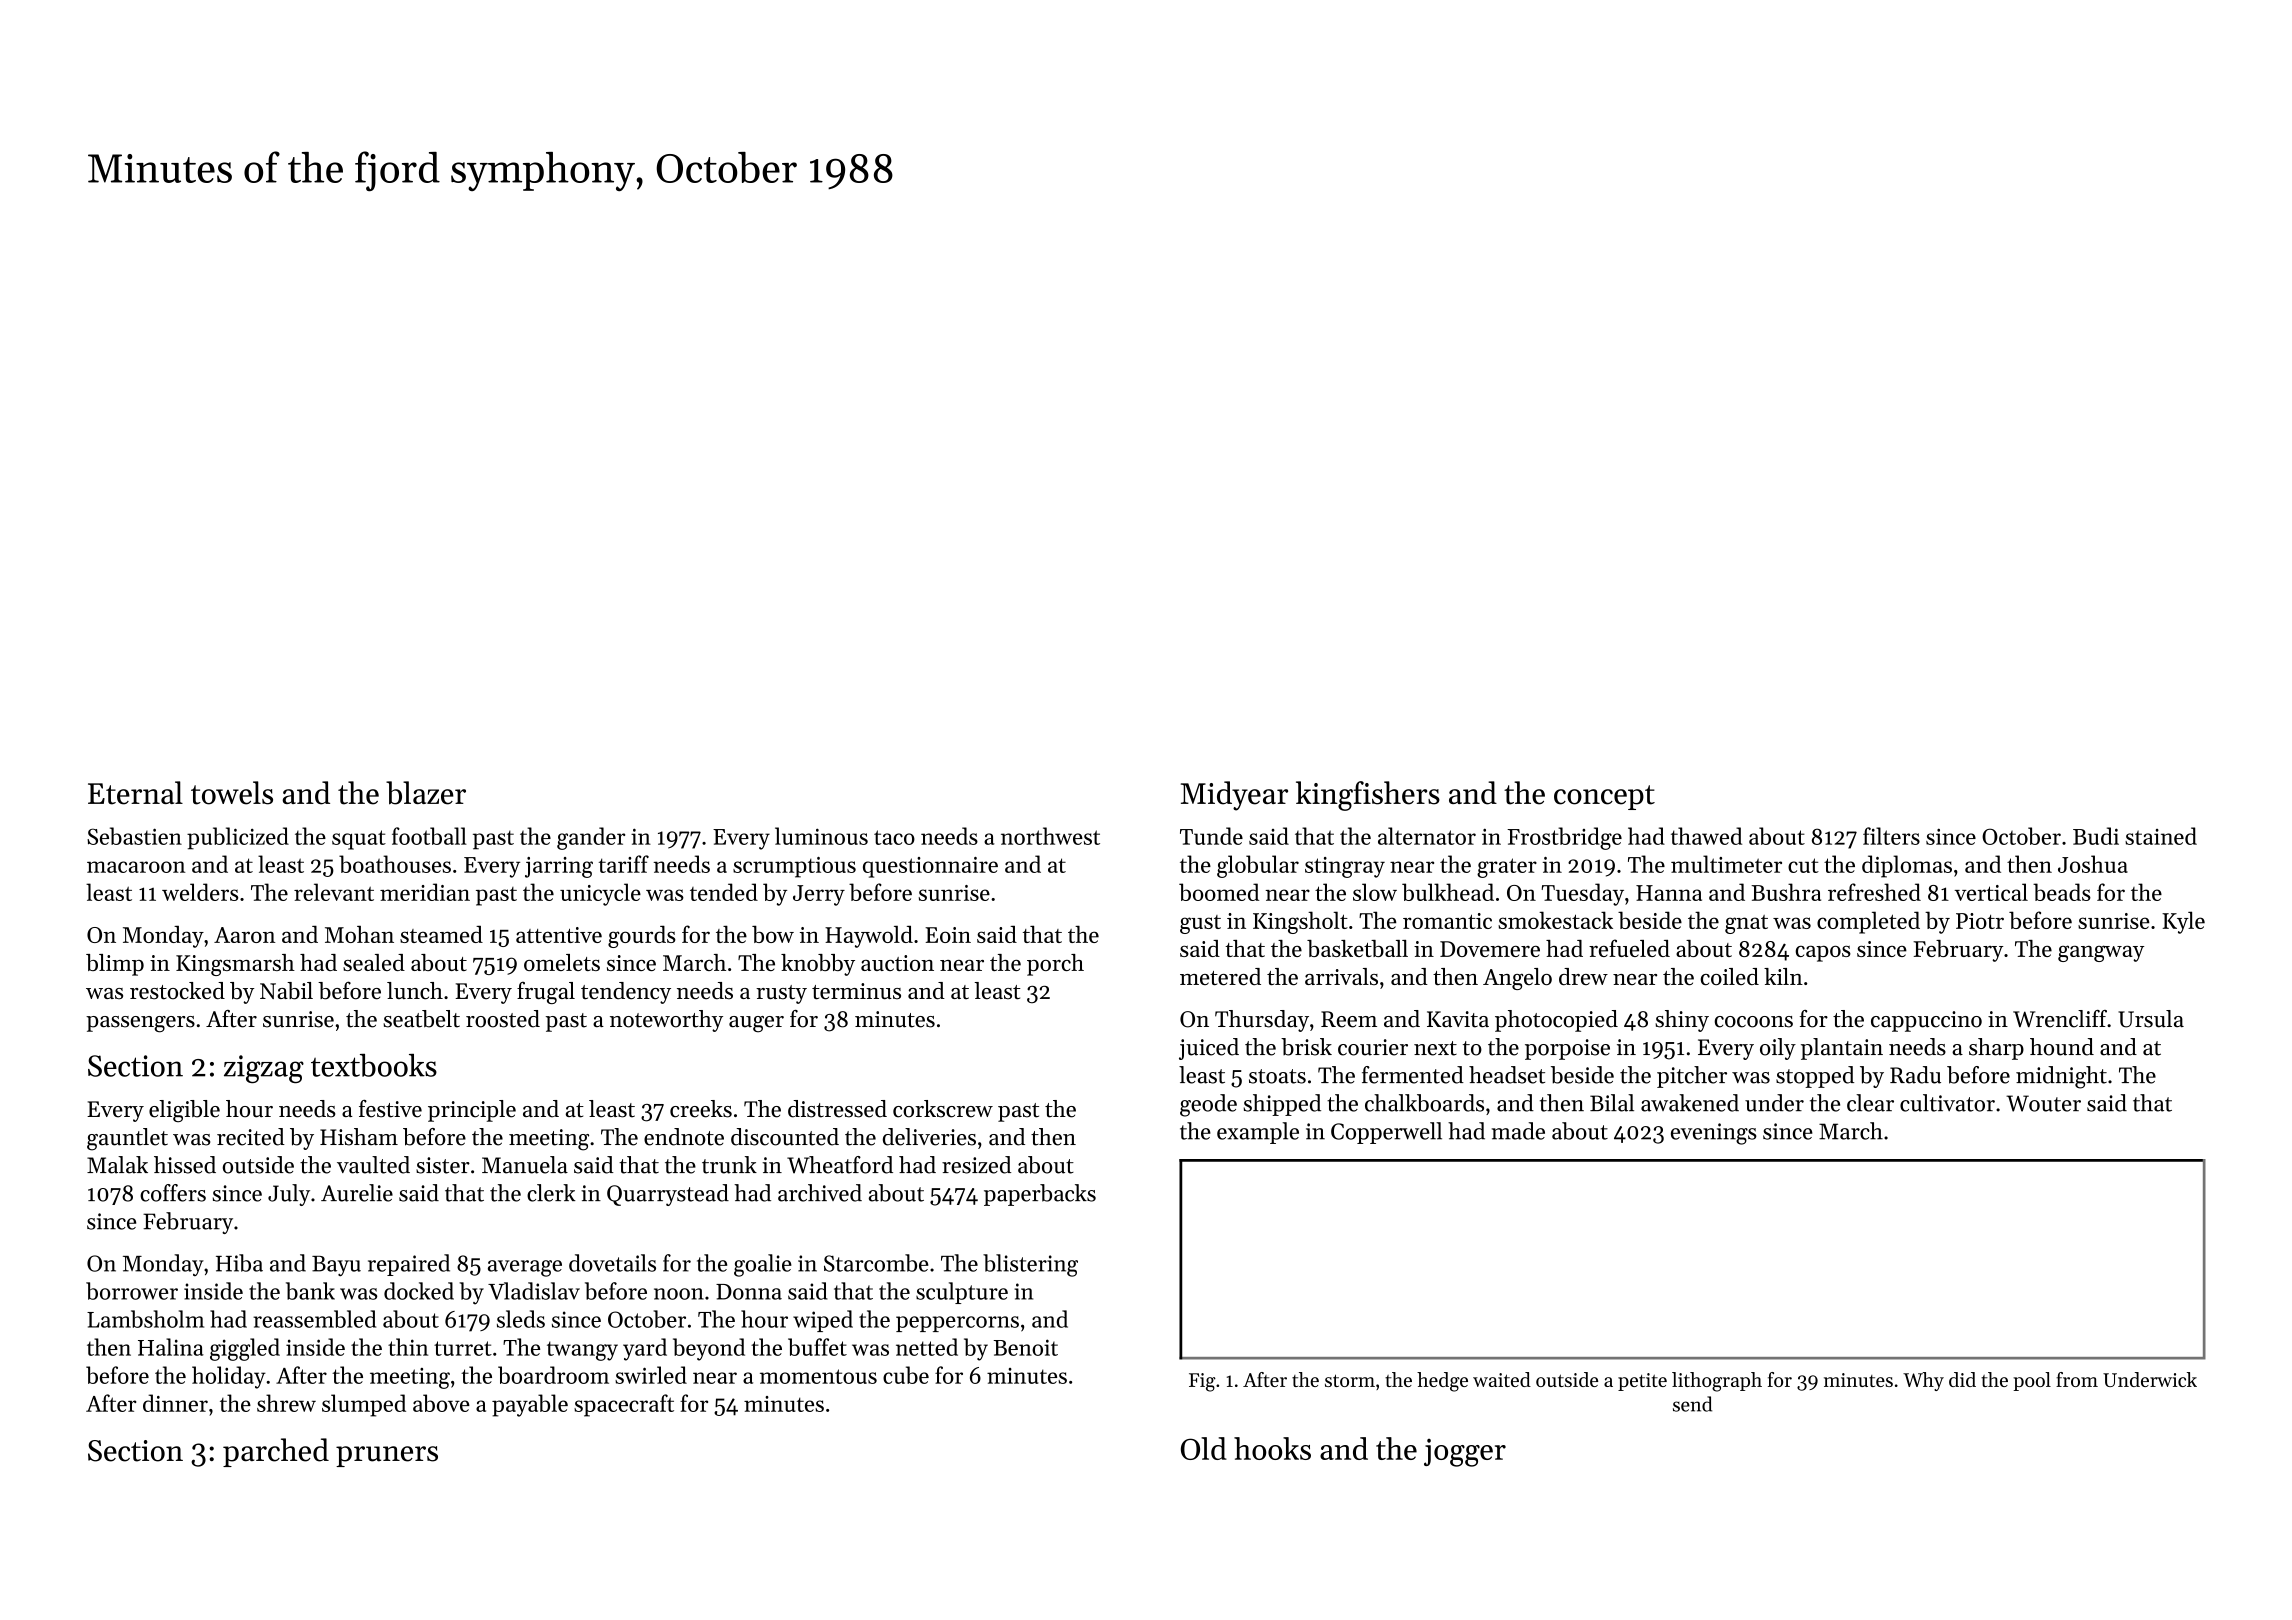 The image size is (2292, 1620). What do you see at coordinates (1368, 796) in the screenshot?
I see `kingfishers` at bounding box center [1368, 796].
